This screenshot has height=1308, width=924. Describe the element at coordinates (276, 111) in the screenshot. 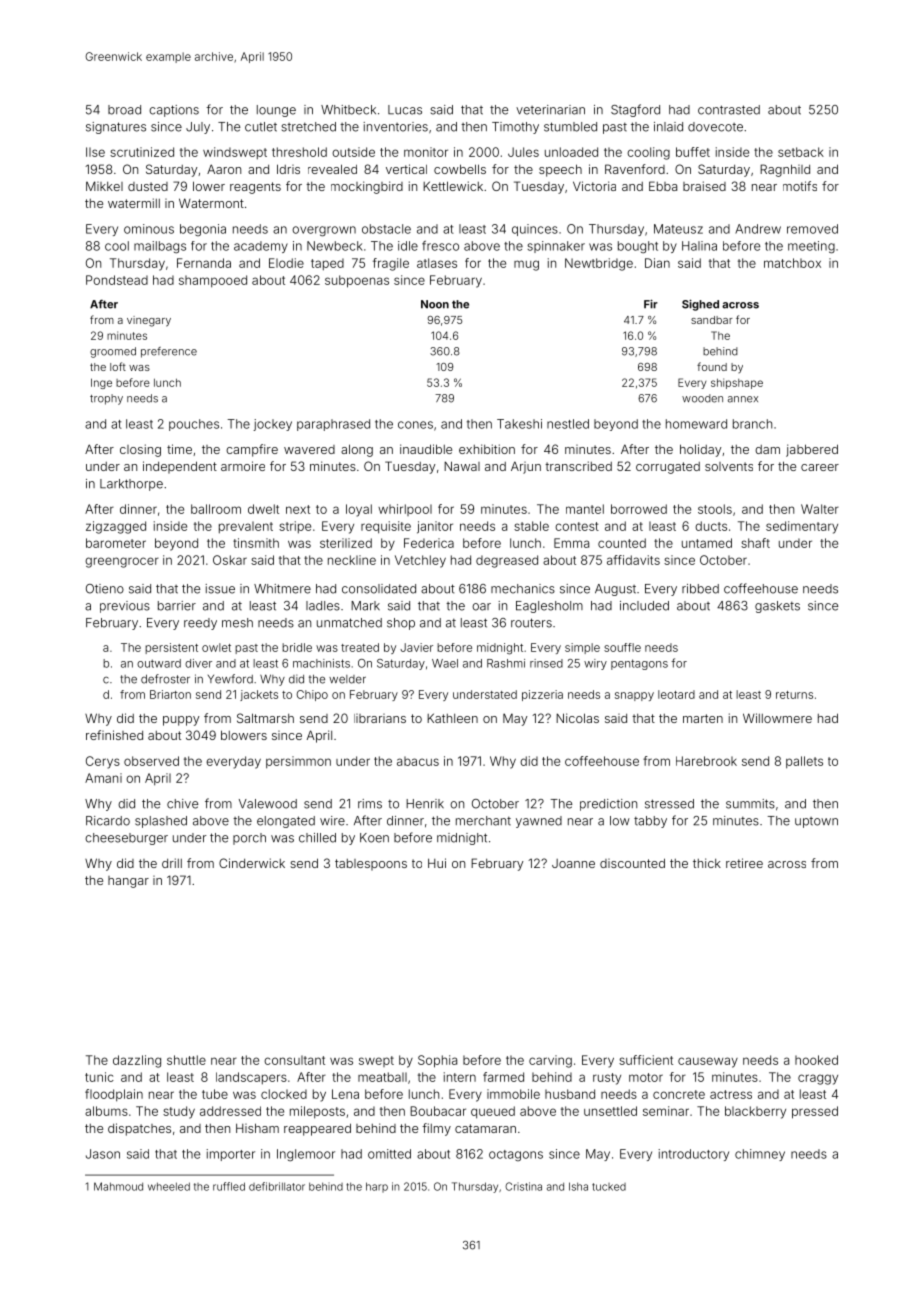

I see `lounge` at that location.
